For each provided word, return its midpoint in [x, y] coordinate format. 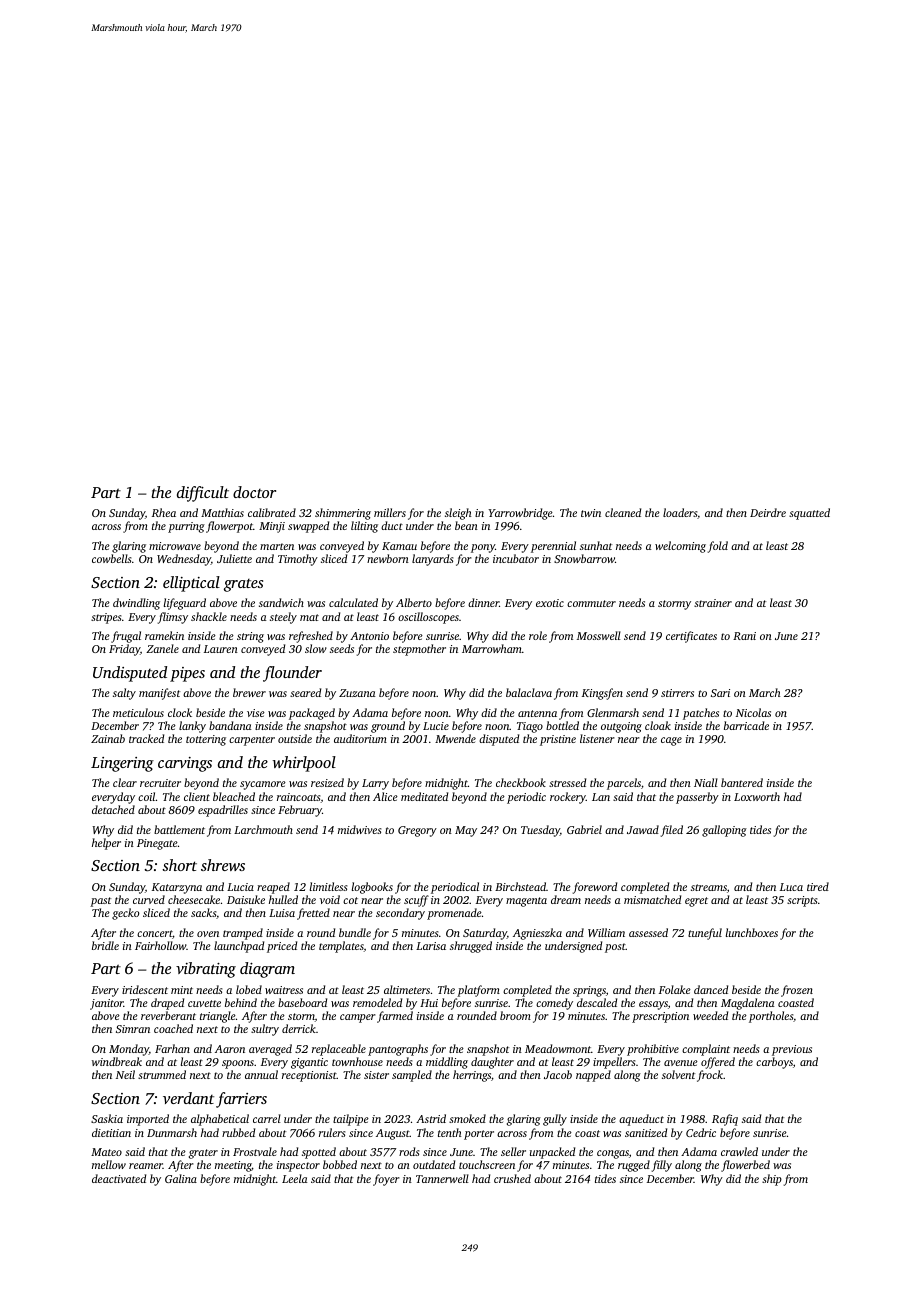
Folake [675, 989]
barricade [746, 725]
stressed [567, 782]
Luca [791, 887]
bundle [355, 932]
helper [106, 844]
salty [124, 694]
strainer [713, 603]
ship [772, 1180]
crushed [512, 1178]
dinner [483, 602]
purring [186, 527]
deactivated [119, 1178]
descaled [597, 1002]
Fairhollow [160, 945]
